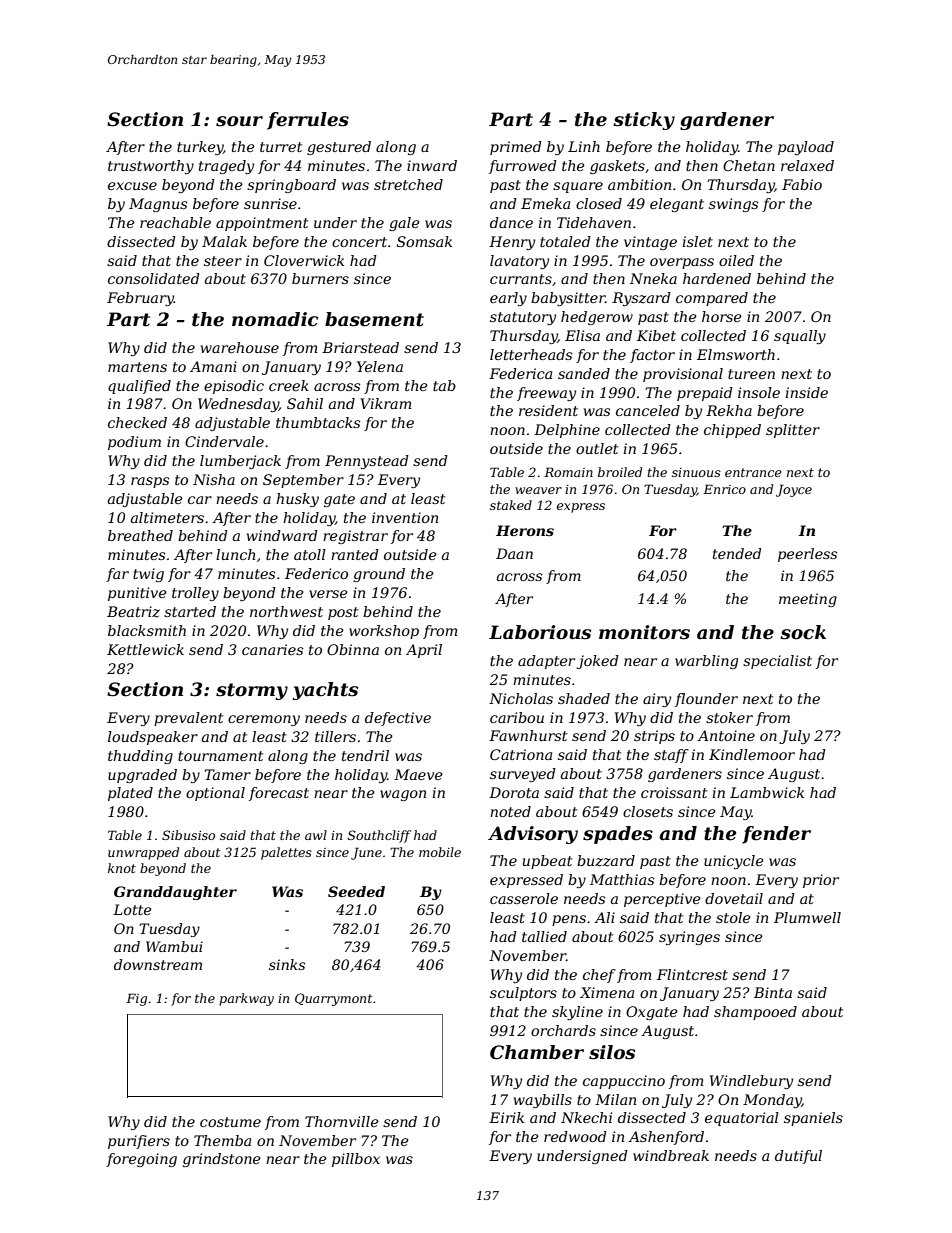  I want to click on staked, so click(511, 505).
